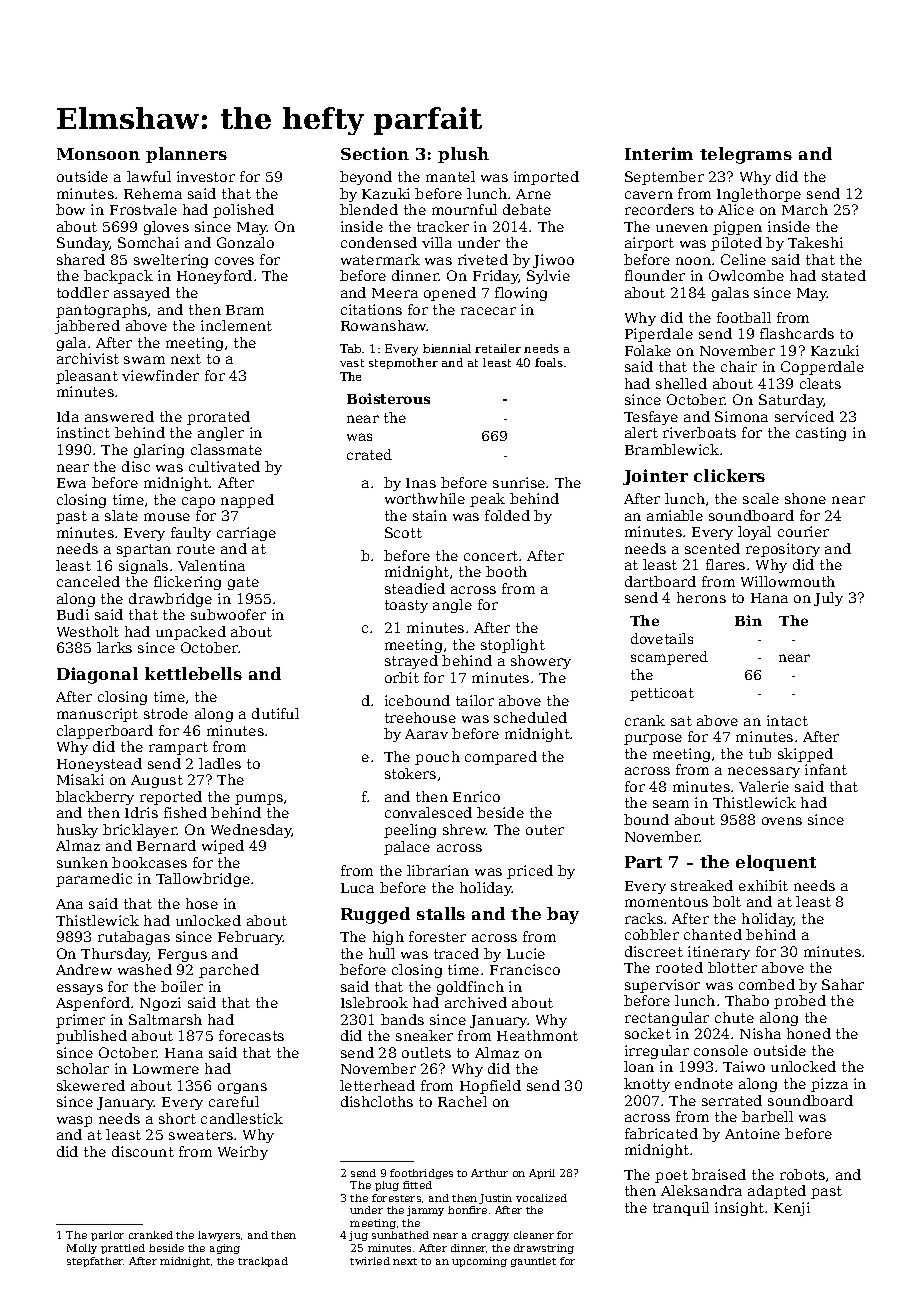 The width and height of the image is (924, 1308). I want to click on Aleksandra, so click(701, 1190).
